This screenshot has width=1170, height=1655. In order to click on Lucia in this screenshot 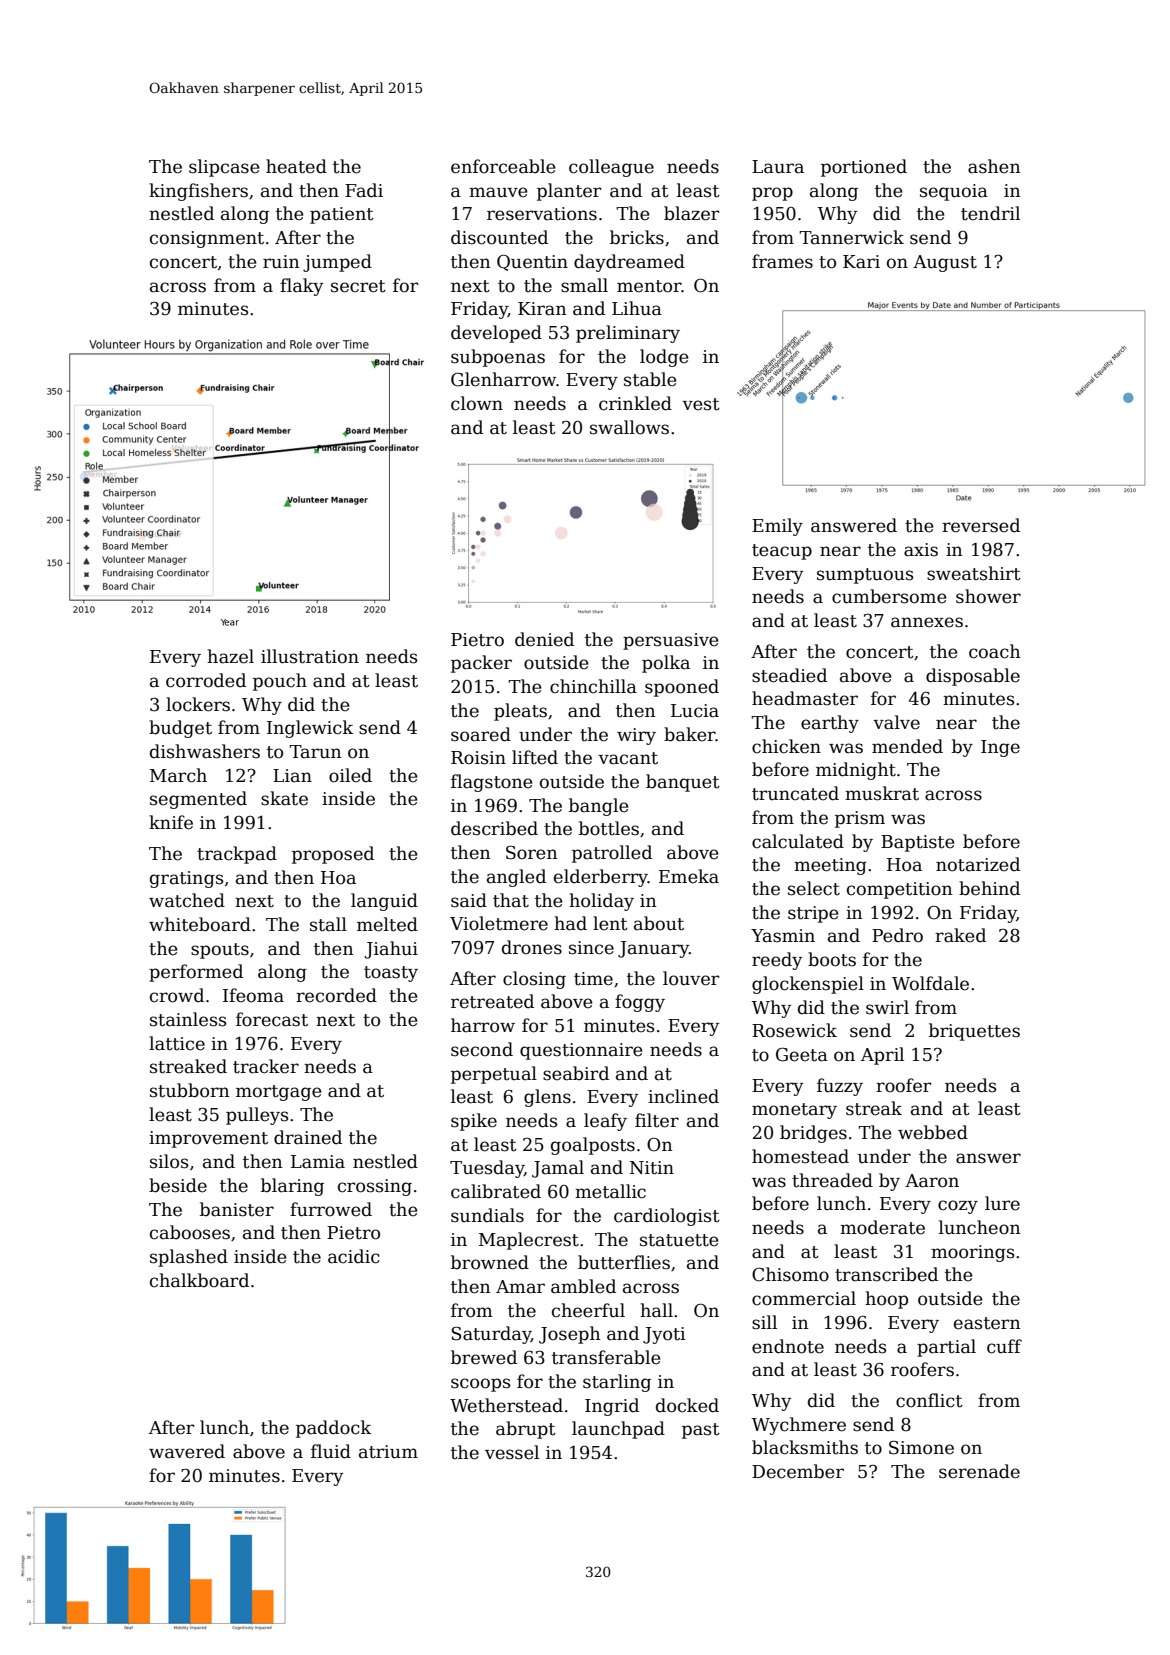, I will do `click(695, 711)`.
